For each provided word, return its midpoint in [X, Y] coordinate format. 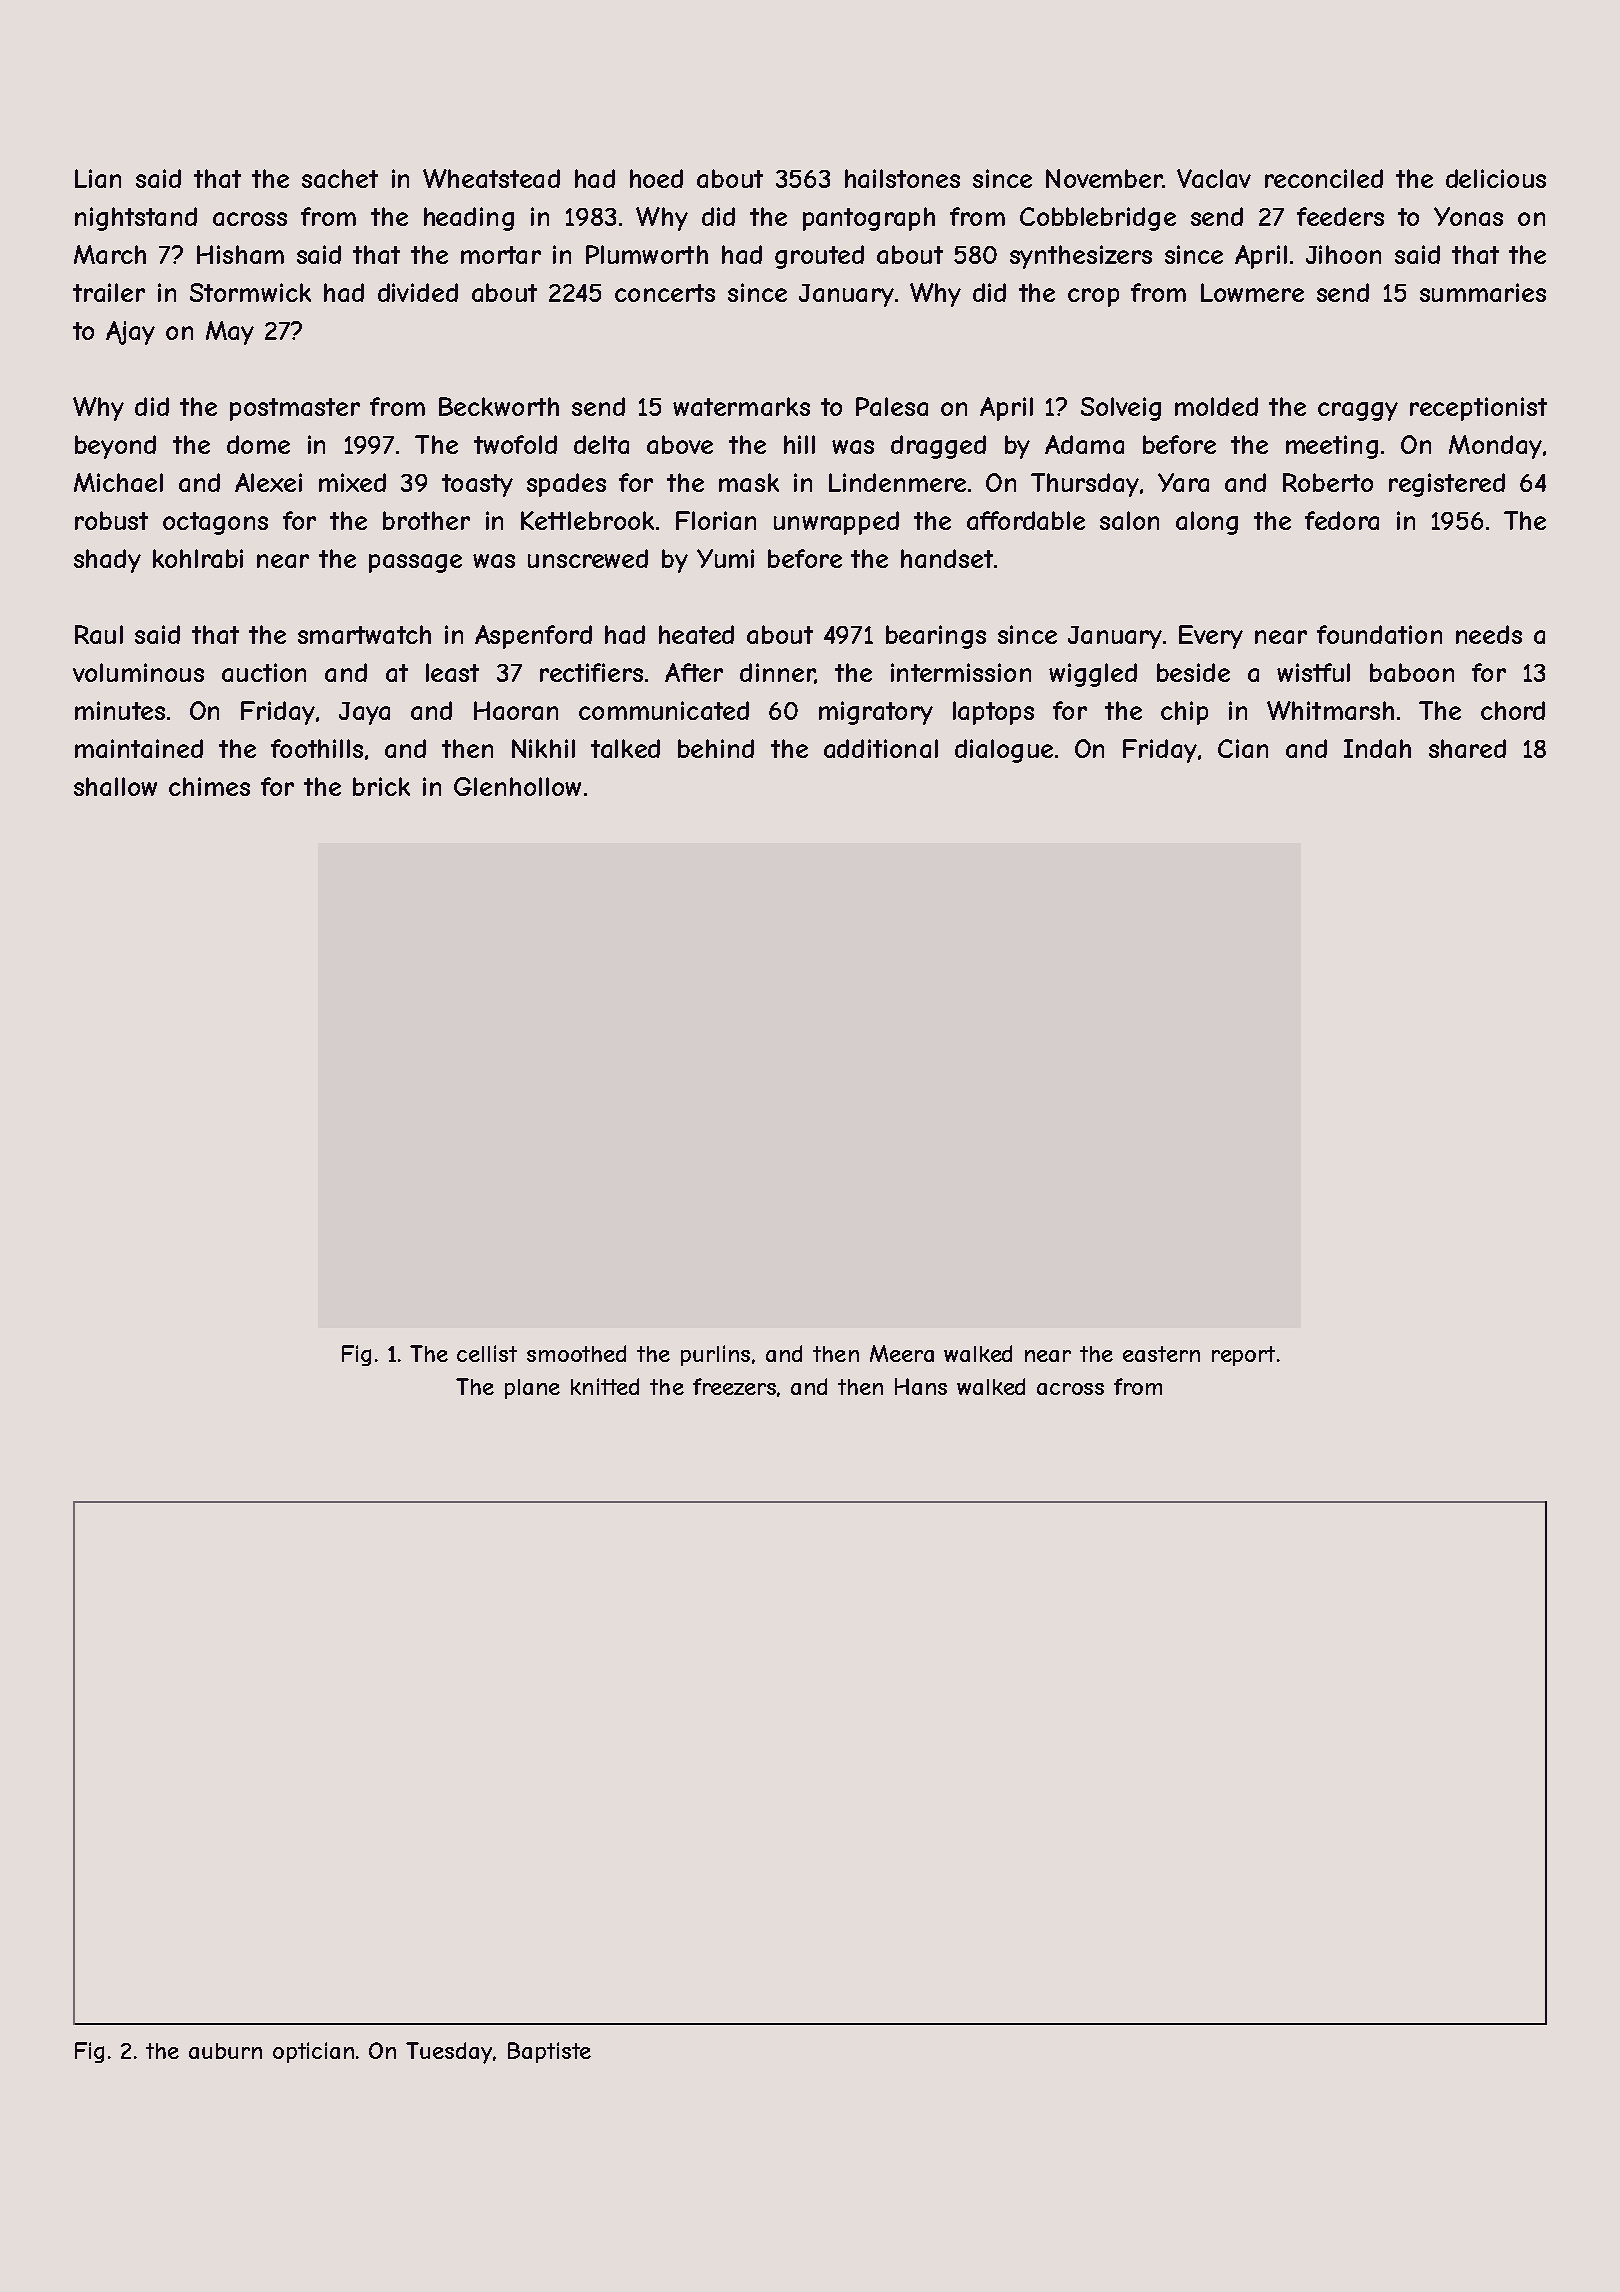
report [1243, 1356]
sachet [340, 178]
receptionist [1478, 409]
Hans [921, 1386]
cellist [487, 1353]
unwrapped [836, 523]
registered [1447, 485]
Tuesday [449, 2053]
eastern [1161, 1354]
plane [532, 1389]
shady [107, 561]
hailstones [902, 178]
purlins [715, 1355]
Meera [902, 1353]
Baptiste [549, 2052]
